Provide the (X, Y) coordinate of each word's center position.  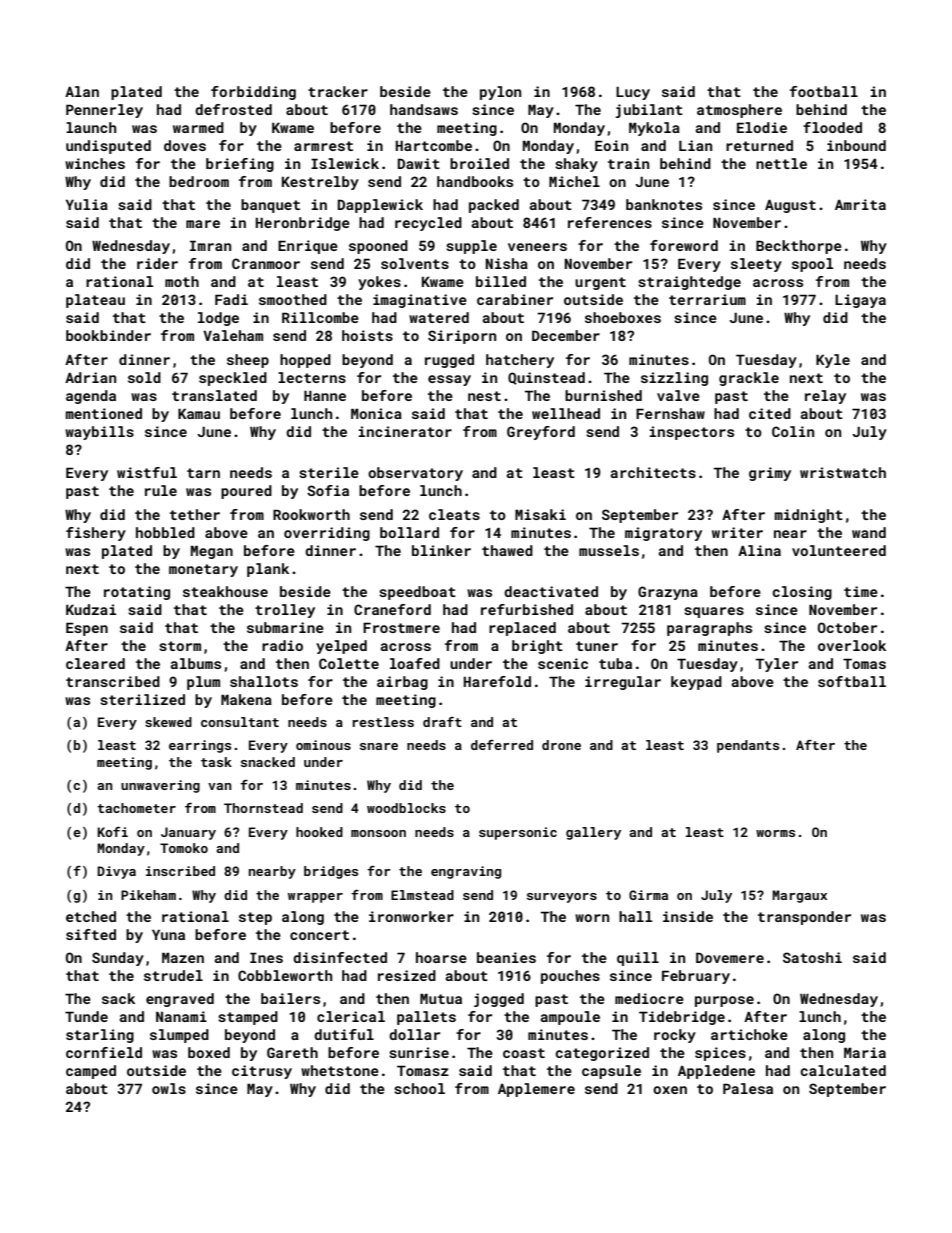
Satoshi (812, 957)
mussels (609, 550)
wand (869, 532)
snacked (268, 762)
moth (182, 281)
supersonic (518, 833)
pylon (500, 93)
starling (100, 1036)
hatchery (520, 361)
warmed (198, 127)
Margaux (799, 896)
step (255, 918)
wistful (147, 472)
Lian (695, 145)
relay (825, 397)
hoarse (441, 957)
